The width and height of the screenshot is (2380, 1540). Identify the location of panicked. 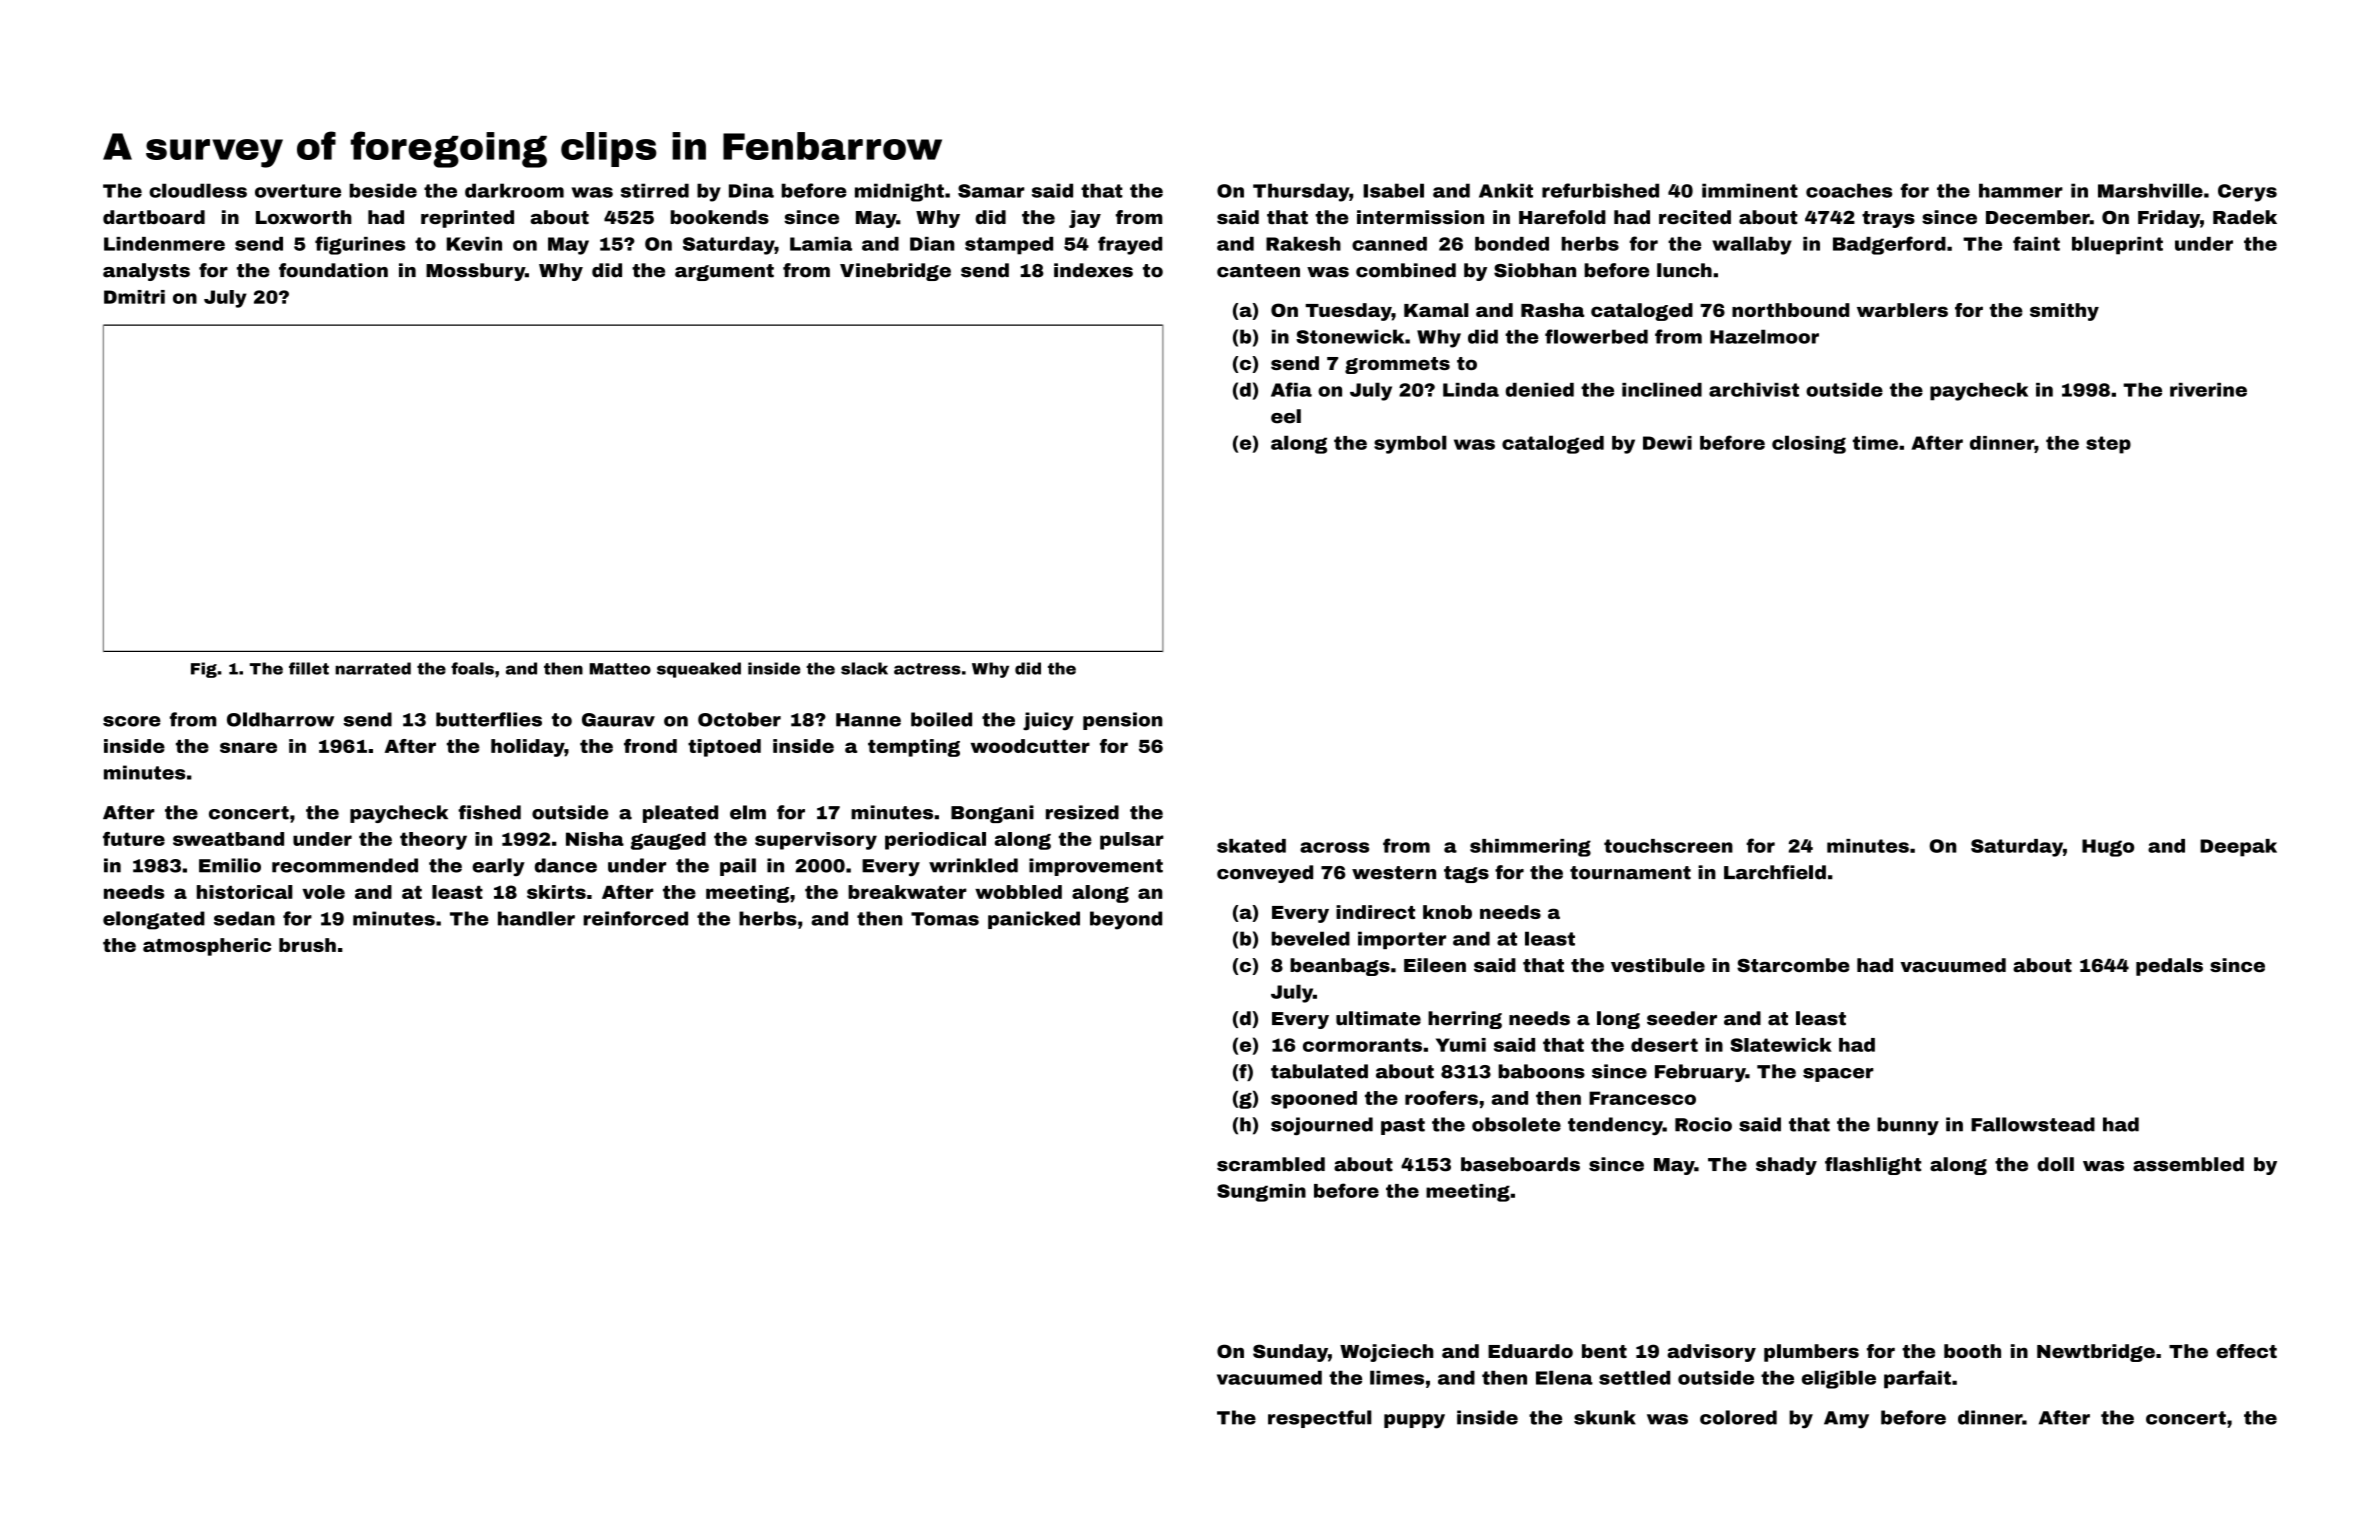
(1034, 920).
